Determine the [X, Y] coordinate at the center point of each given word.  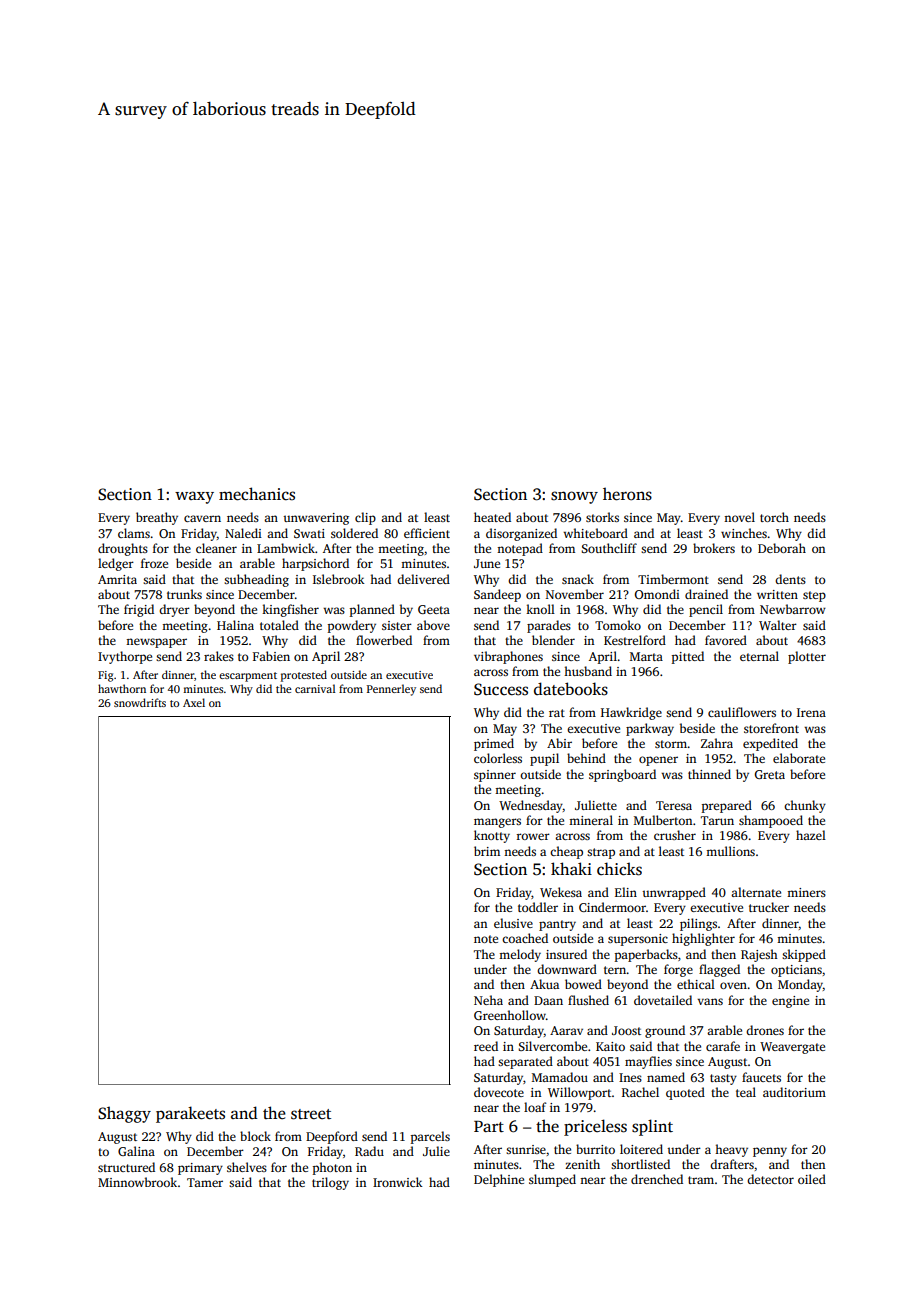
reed [486, 1046]
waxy [194, 497]
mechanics [257, 494]
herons [627, 494]
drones [765, 1030]
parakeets [190, 1114]
